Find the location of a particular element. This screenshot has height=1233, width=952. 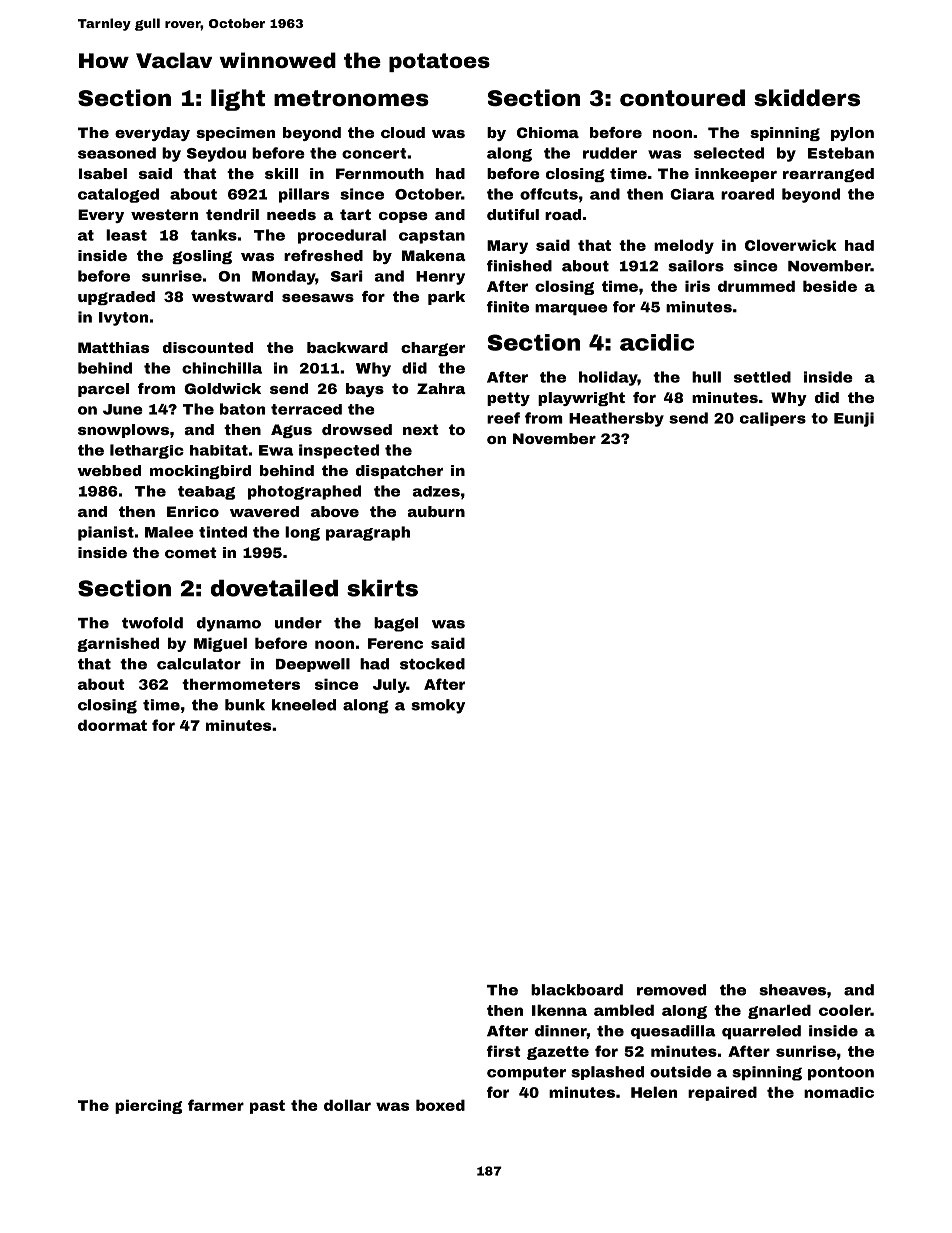

June is located at coordinates (123, 409).
